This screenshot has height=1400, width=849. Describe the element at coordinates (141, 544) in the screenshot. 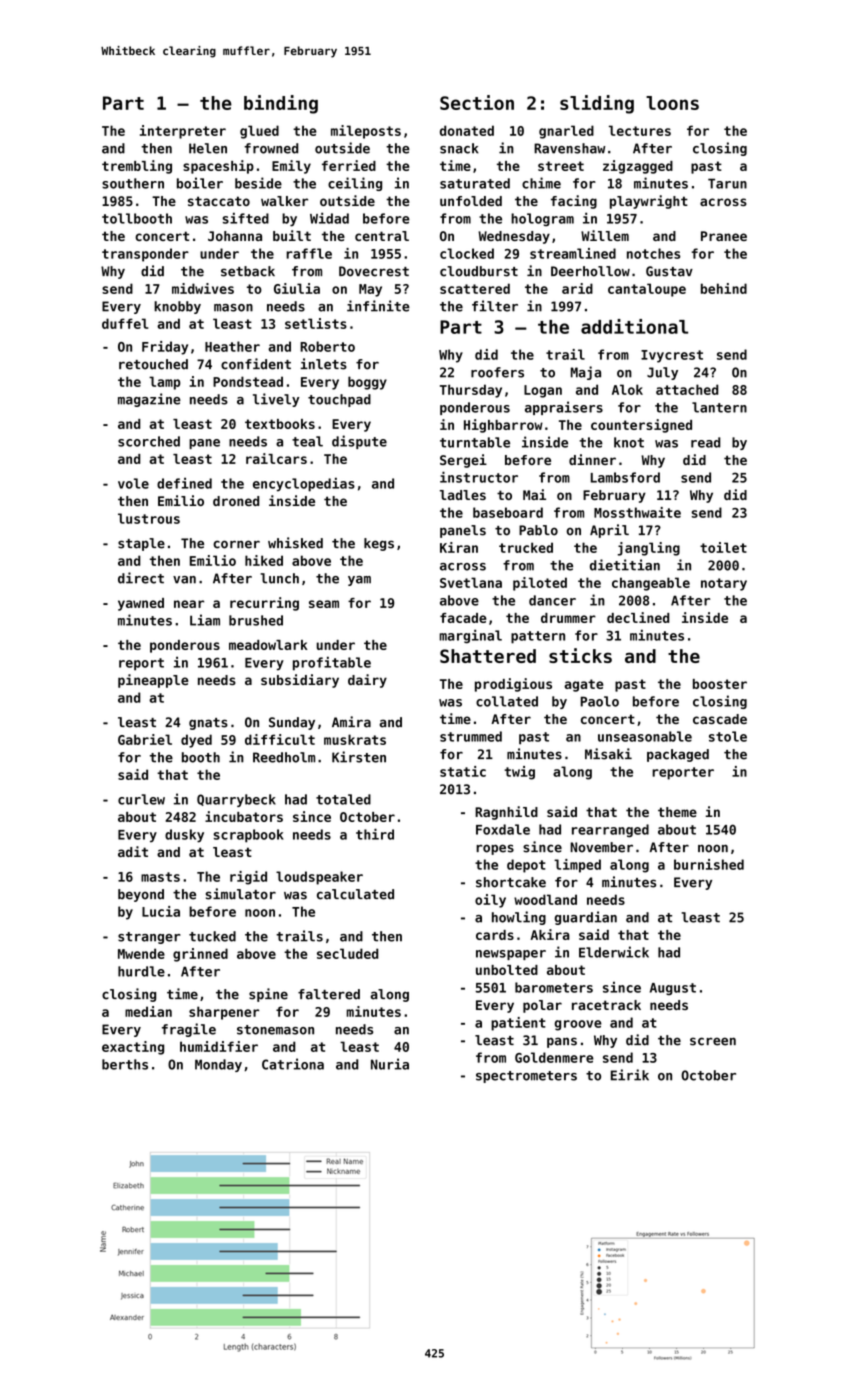

I see `staple` at that location.
